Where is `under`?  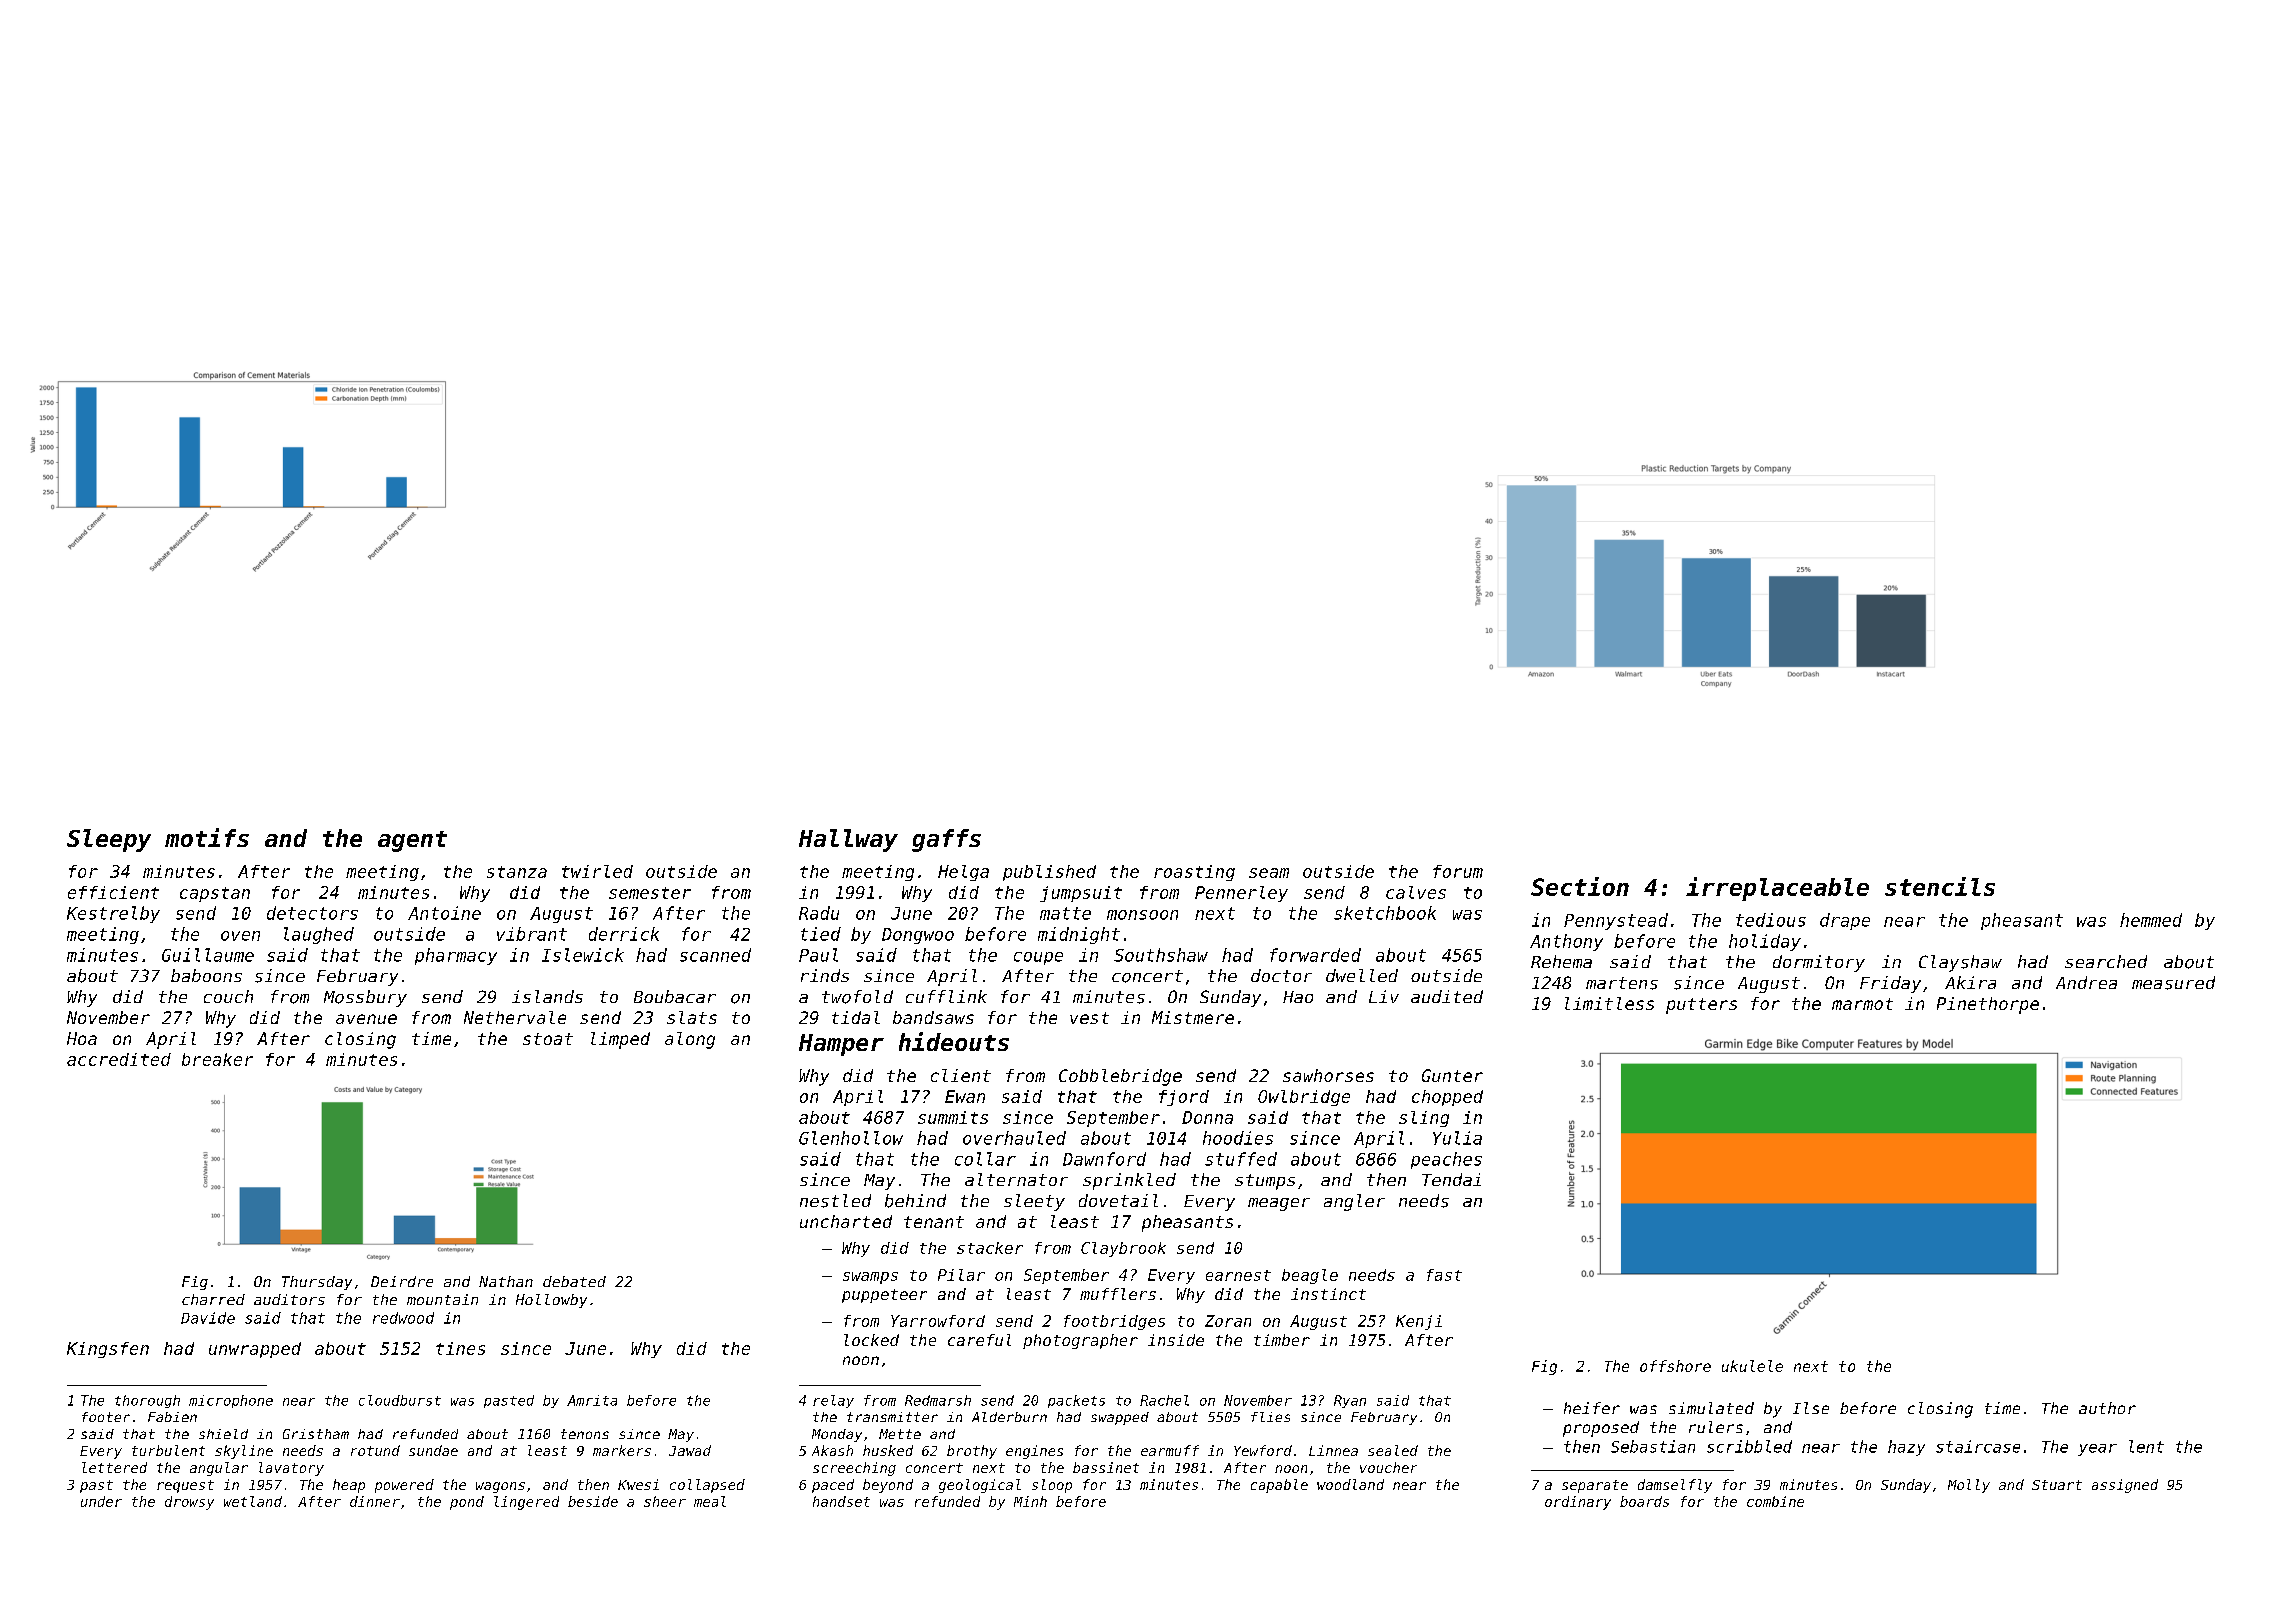 under is located at coordinates (101, 1501).
